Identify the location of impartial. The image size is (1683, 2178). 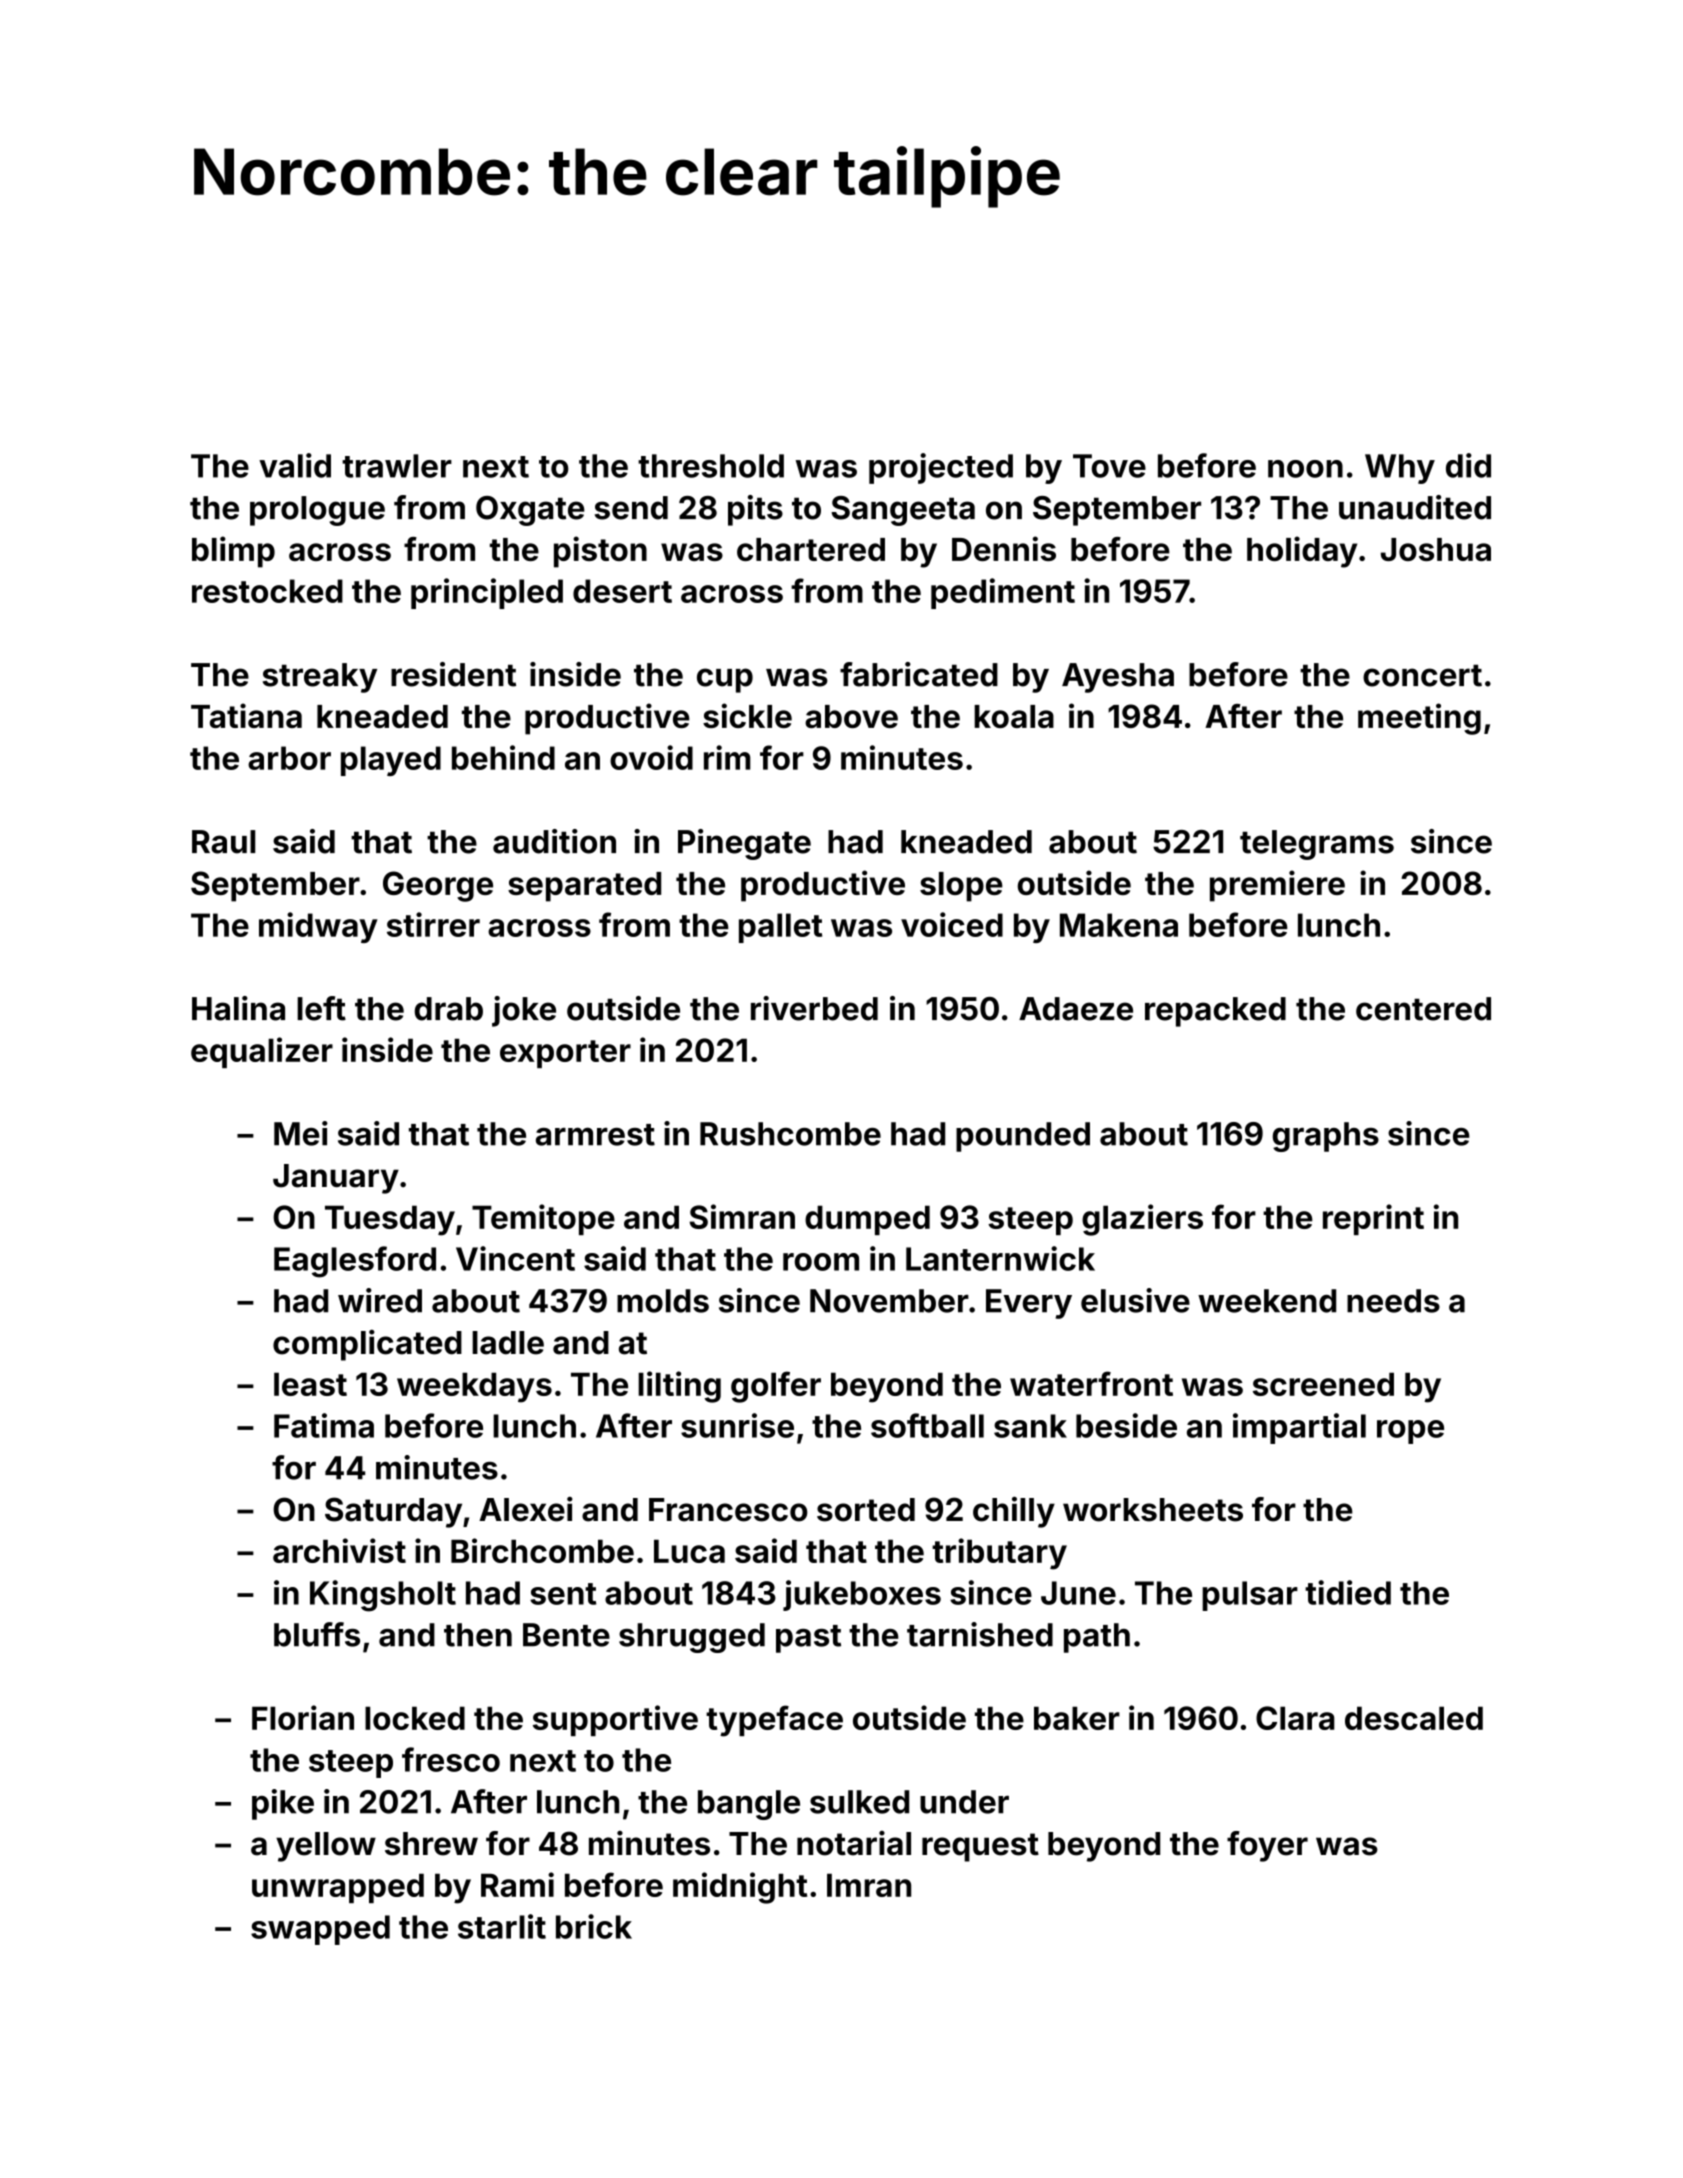
(1299, 1428).
